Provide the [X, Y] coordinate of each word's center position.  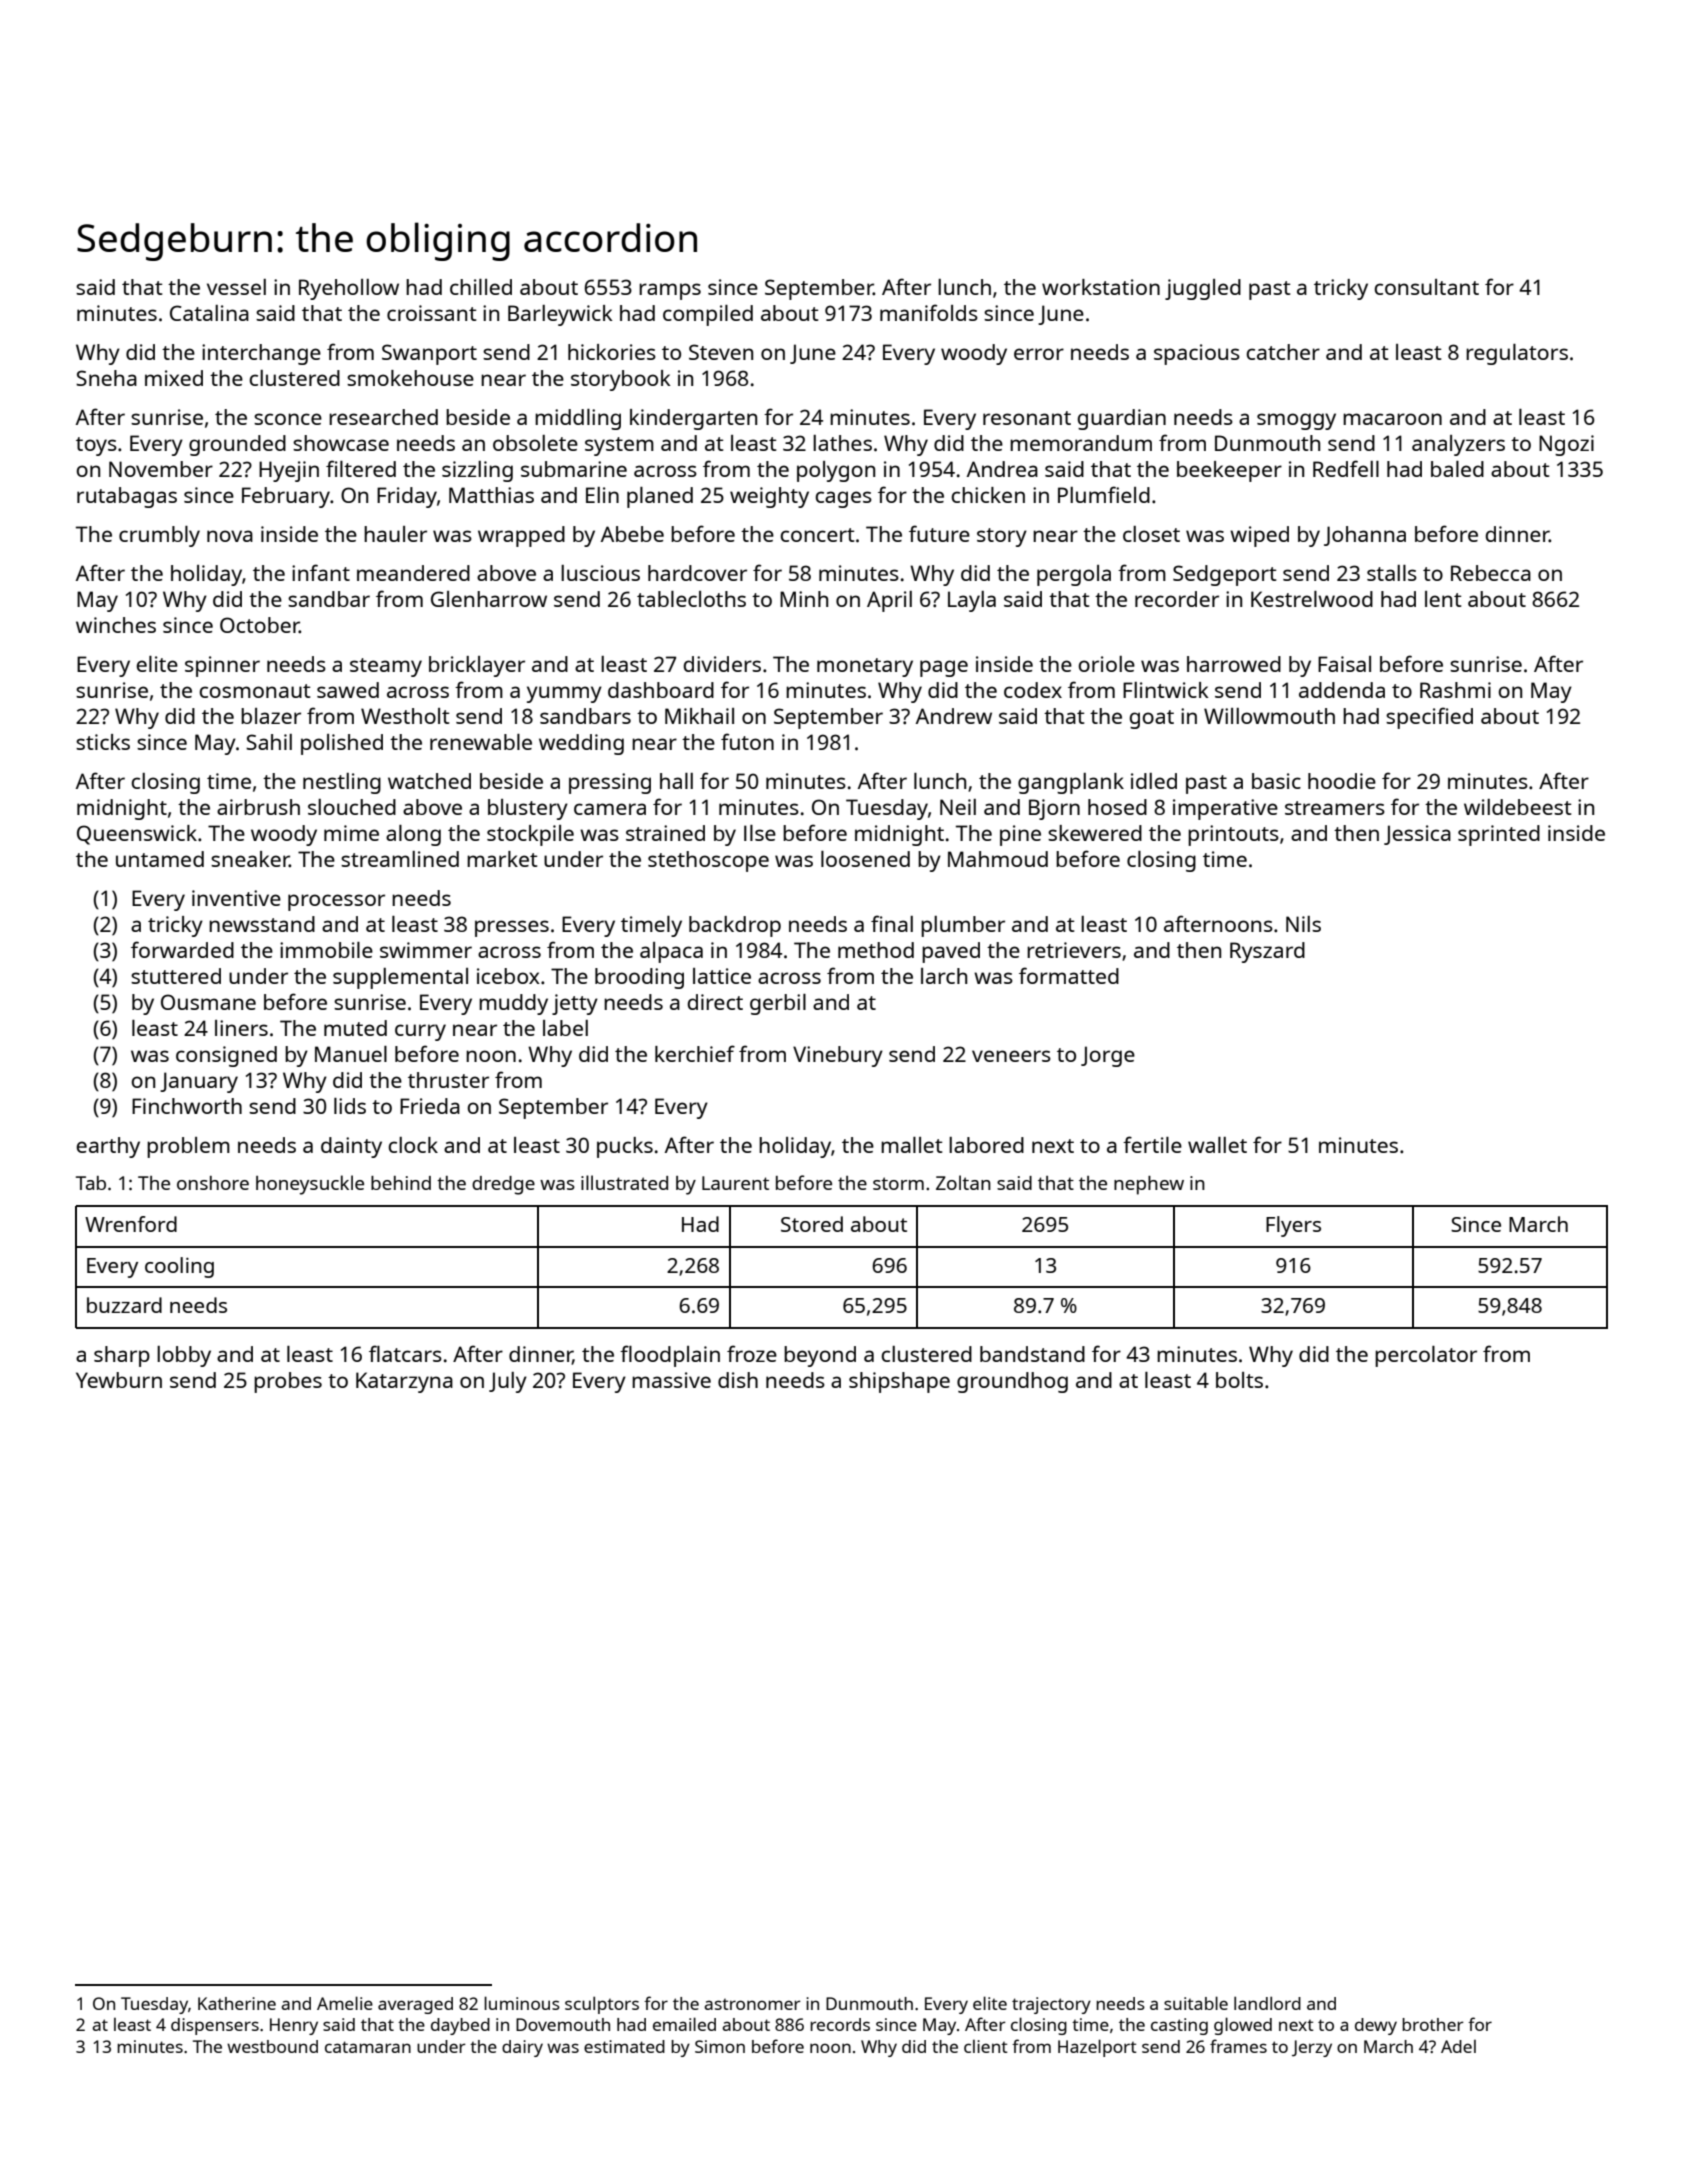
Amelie [345, 2003]
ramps [670, 291]
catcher [1283, 352]
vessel [236, 287]
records [840, 2024]
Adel [1458, 2046]
